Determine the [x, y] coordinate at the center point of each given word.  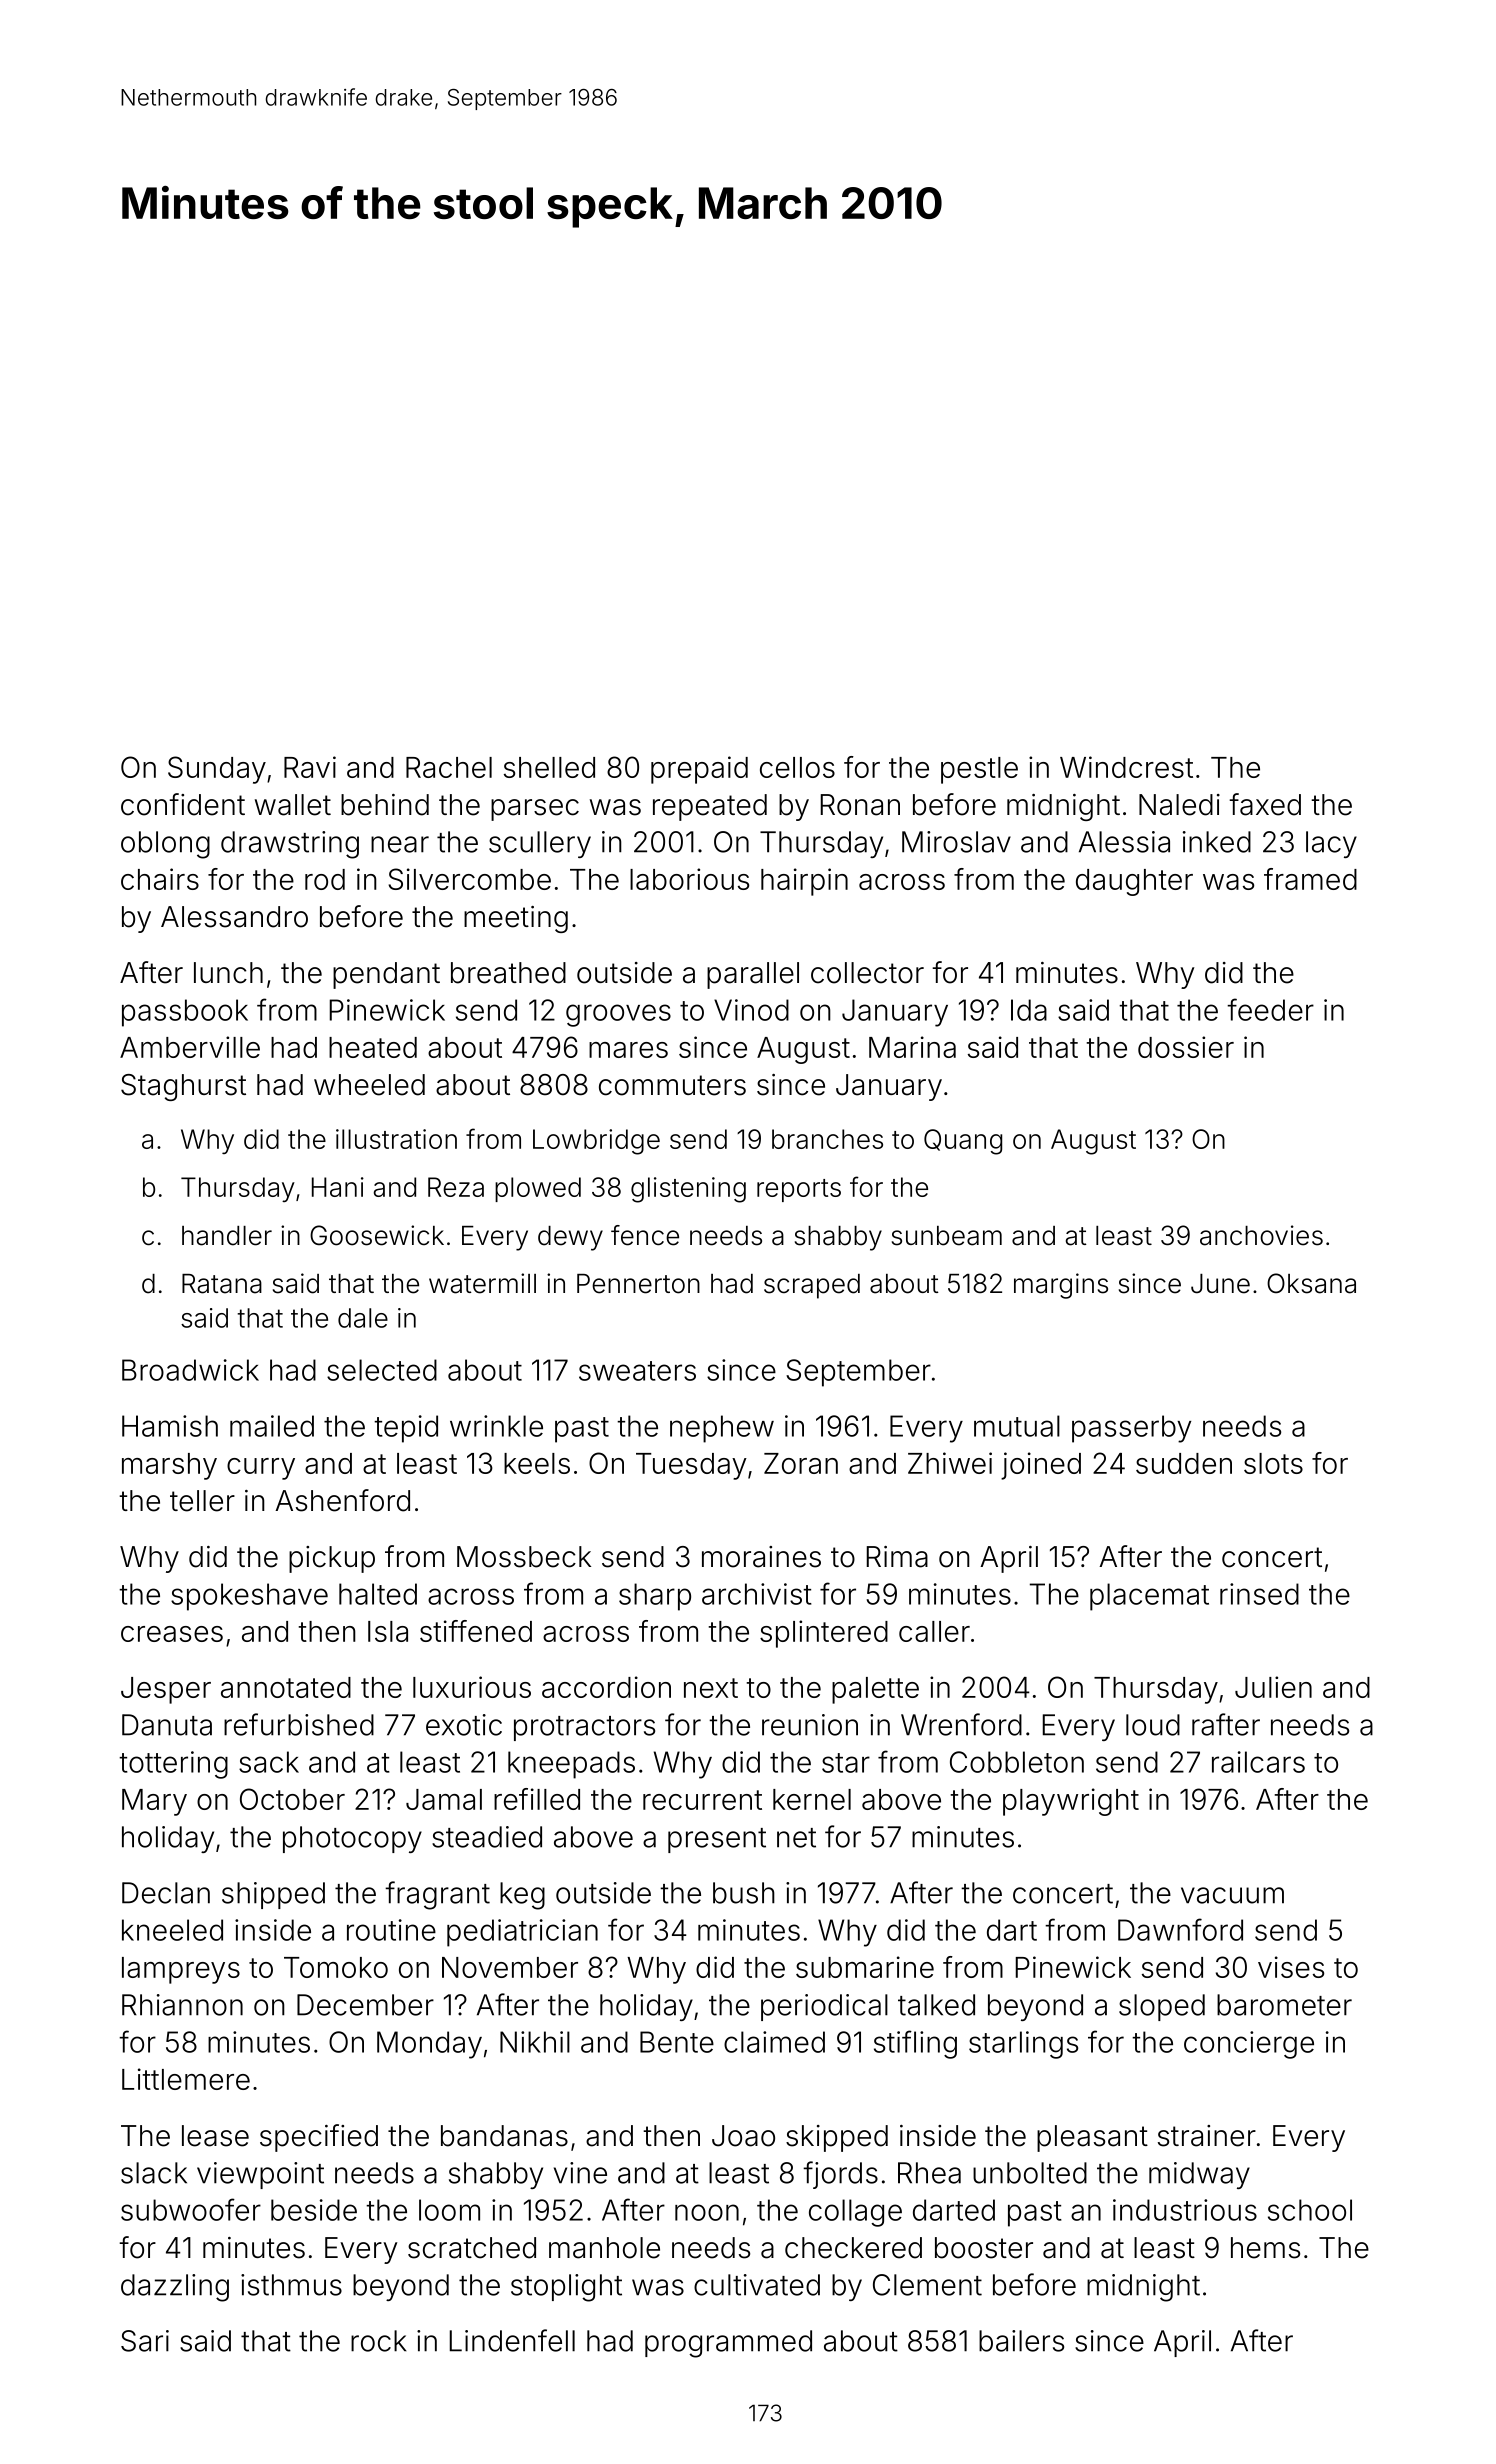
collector [867, 973]
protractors [584, 1728]
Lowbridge [596, 1142]
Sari [145, 2341]
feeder [1270, 1009]
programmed [728, 2344]
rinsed [1259, 1594]
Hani [338, 1187]
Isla [388, 1631]
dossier [1186, 1047]
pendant [386, 975]
